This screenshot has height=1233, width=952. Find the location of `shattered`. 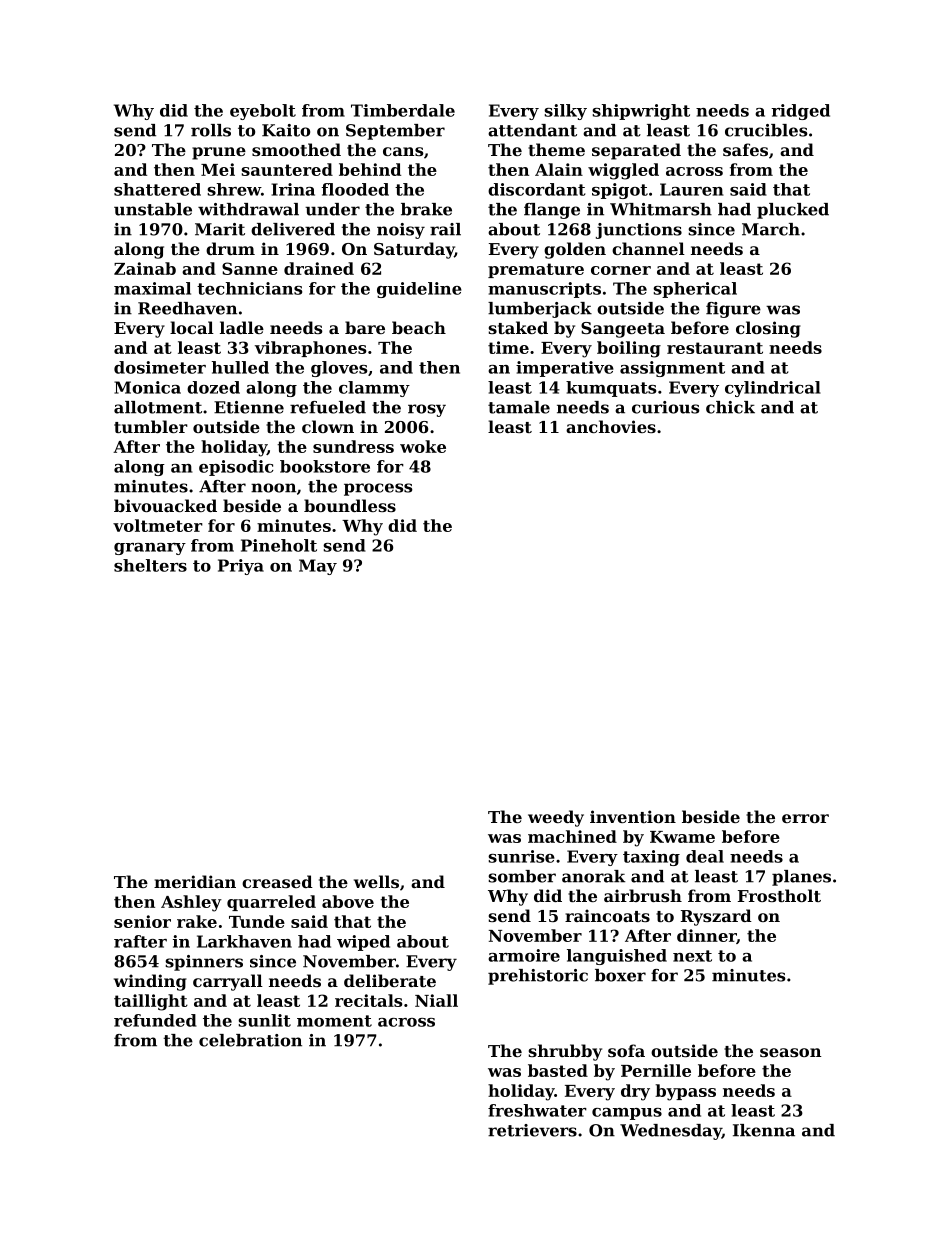

shattered is located at coordinates (157, 189).
